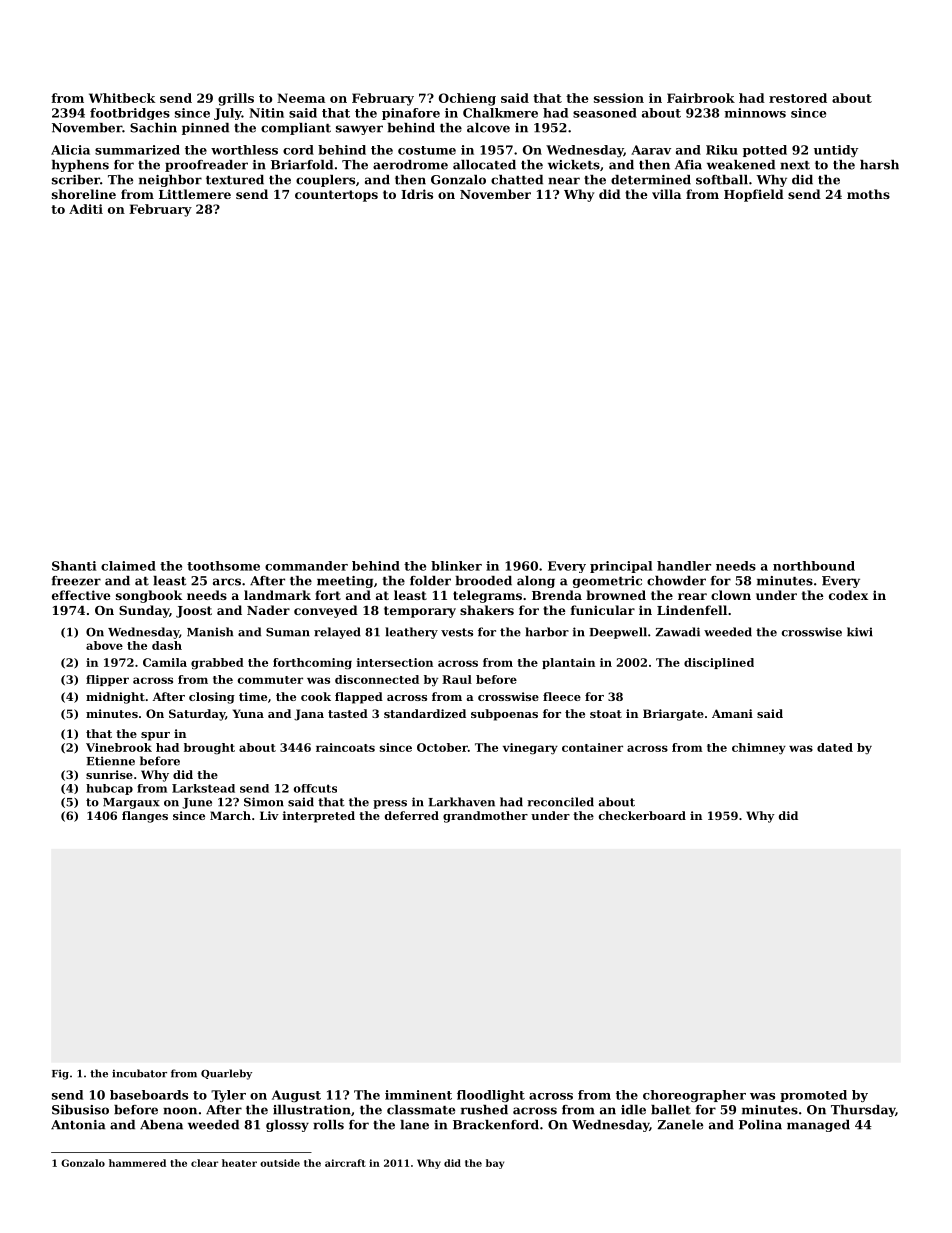  Describe the element at coordinates (336, 196) in the page. I see `countertops` at that location.
